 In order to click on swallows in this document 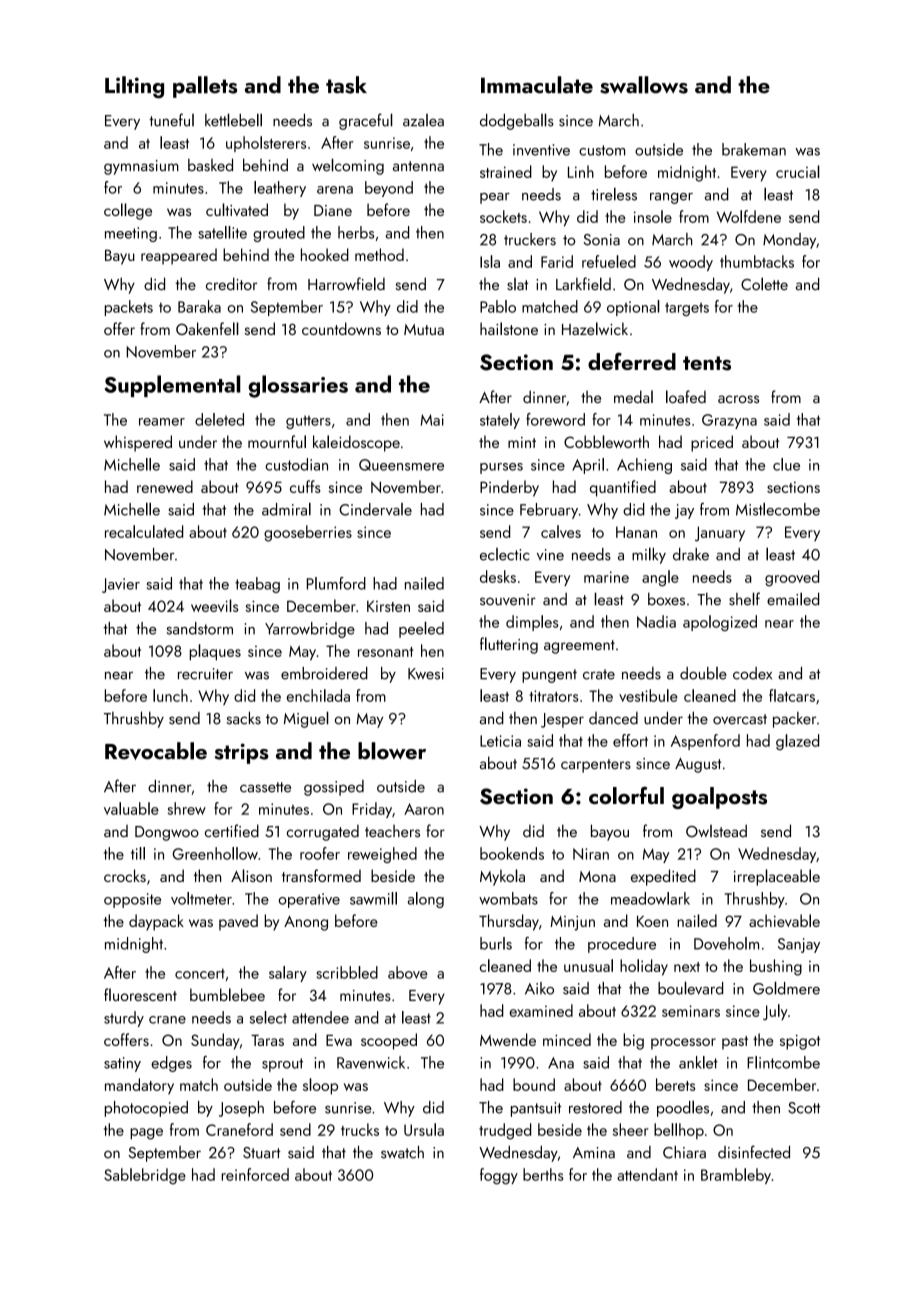, I will do `click(644, 85)`.
